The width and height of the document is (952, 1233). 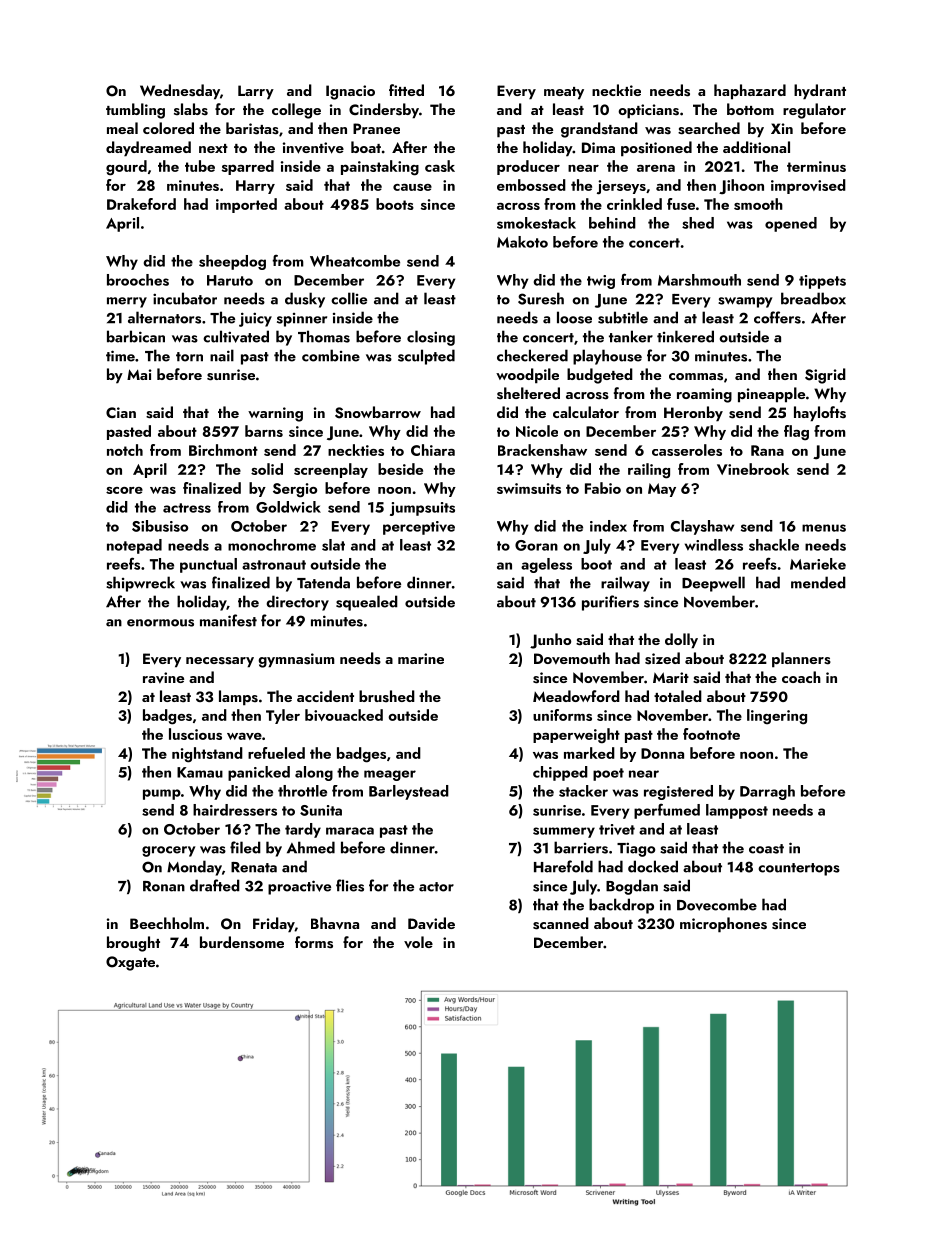 What do you see at coordinates (767, 792) in the document?
I see `Darragh` at bounding box center [767, 792].
